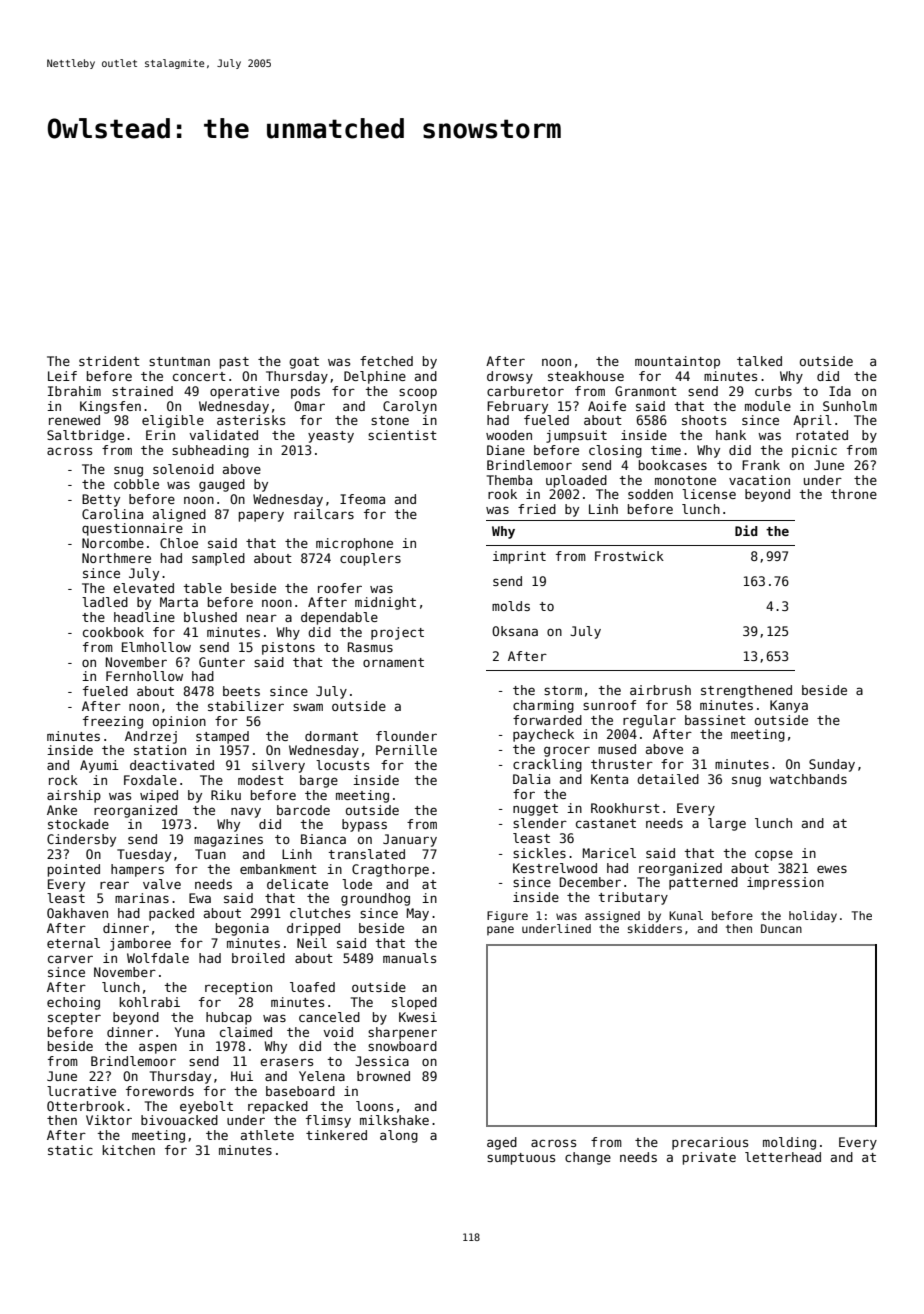  What do you see at coordinates (63, 780) in the screenshot?
I see `rock` at bounding box center [63, 780].
